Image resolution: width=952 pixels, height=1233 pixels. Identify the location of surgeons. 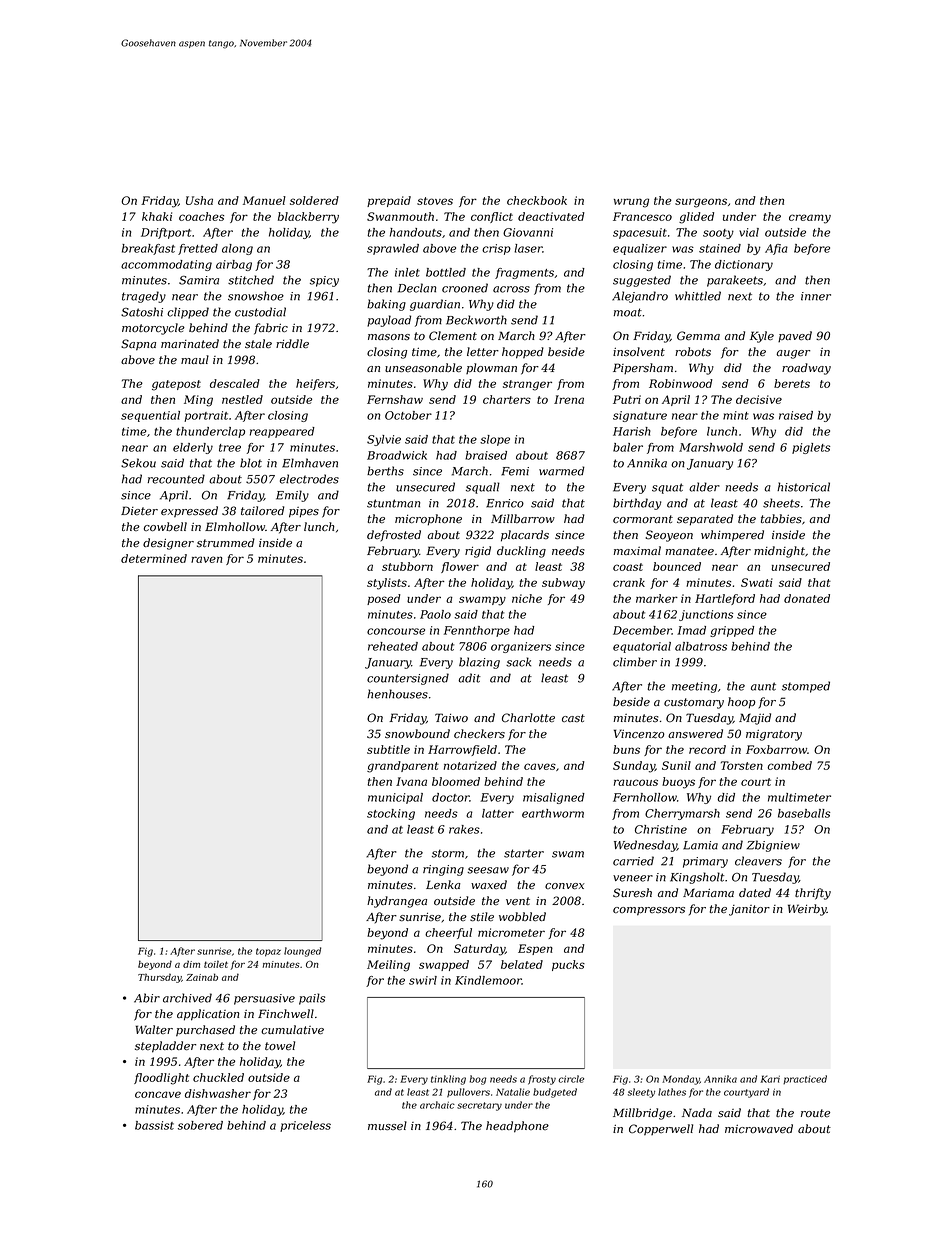
(701, 203).
